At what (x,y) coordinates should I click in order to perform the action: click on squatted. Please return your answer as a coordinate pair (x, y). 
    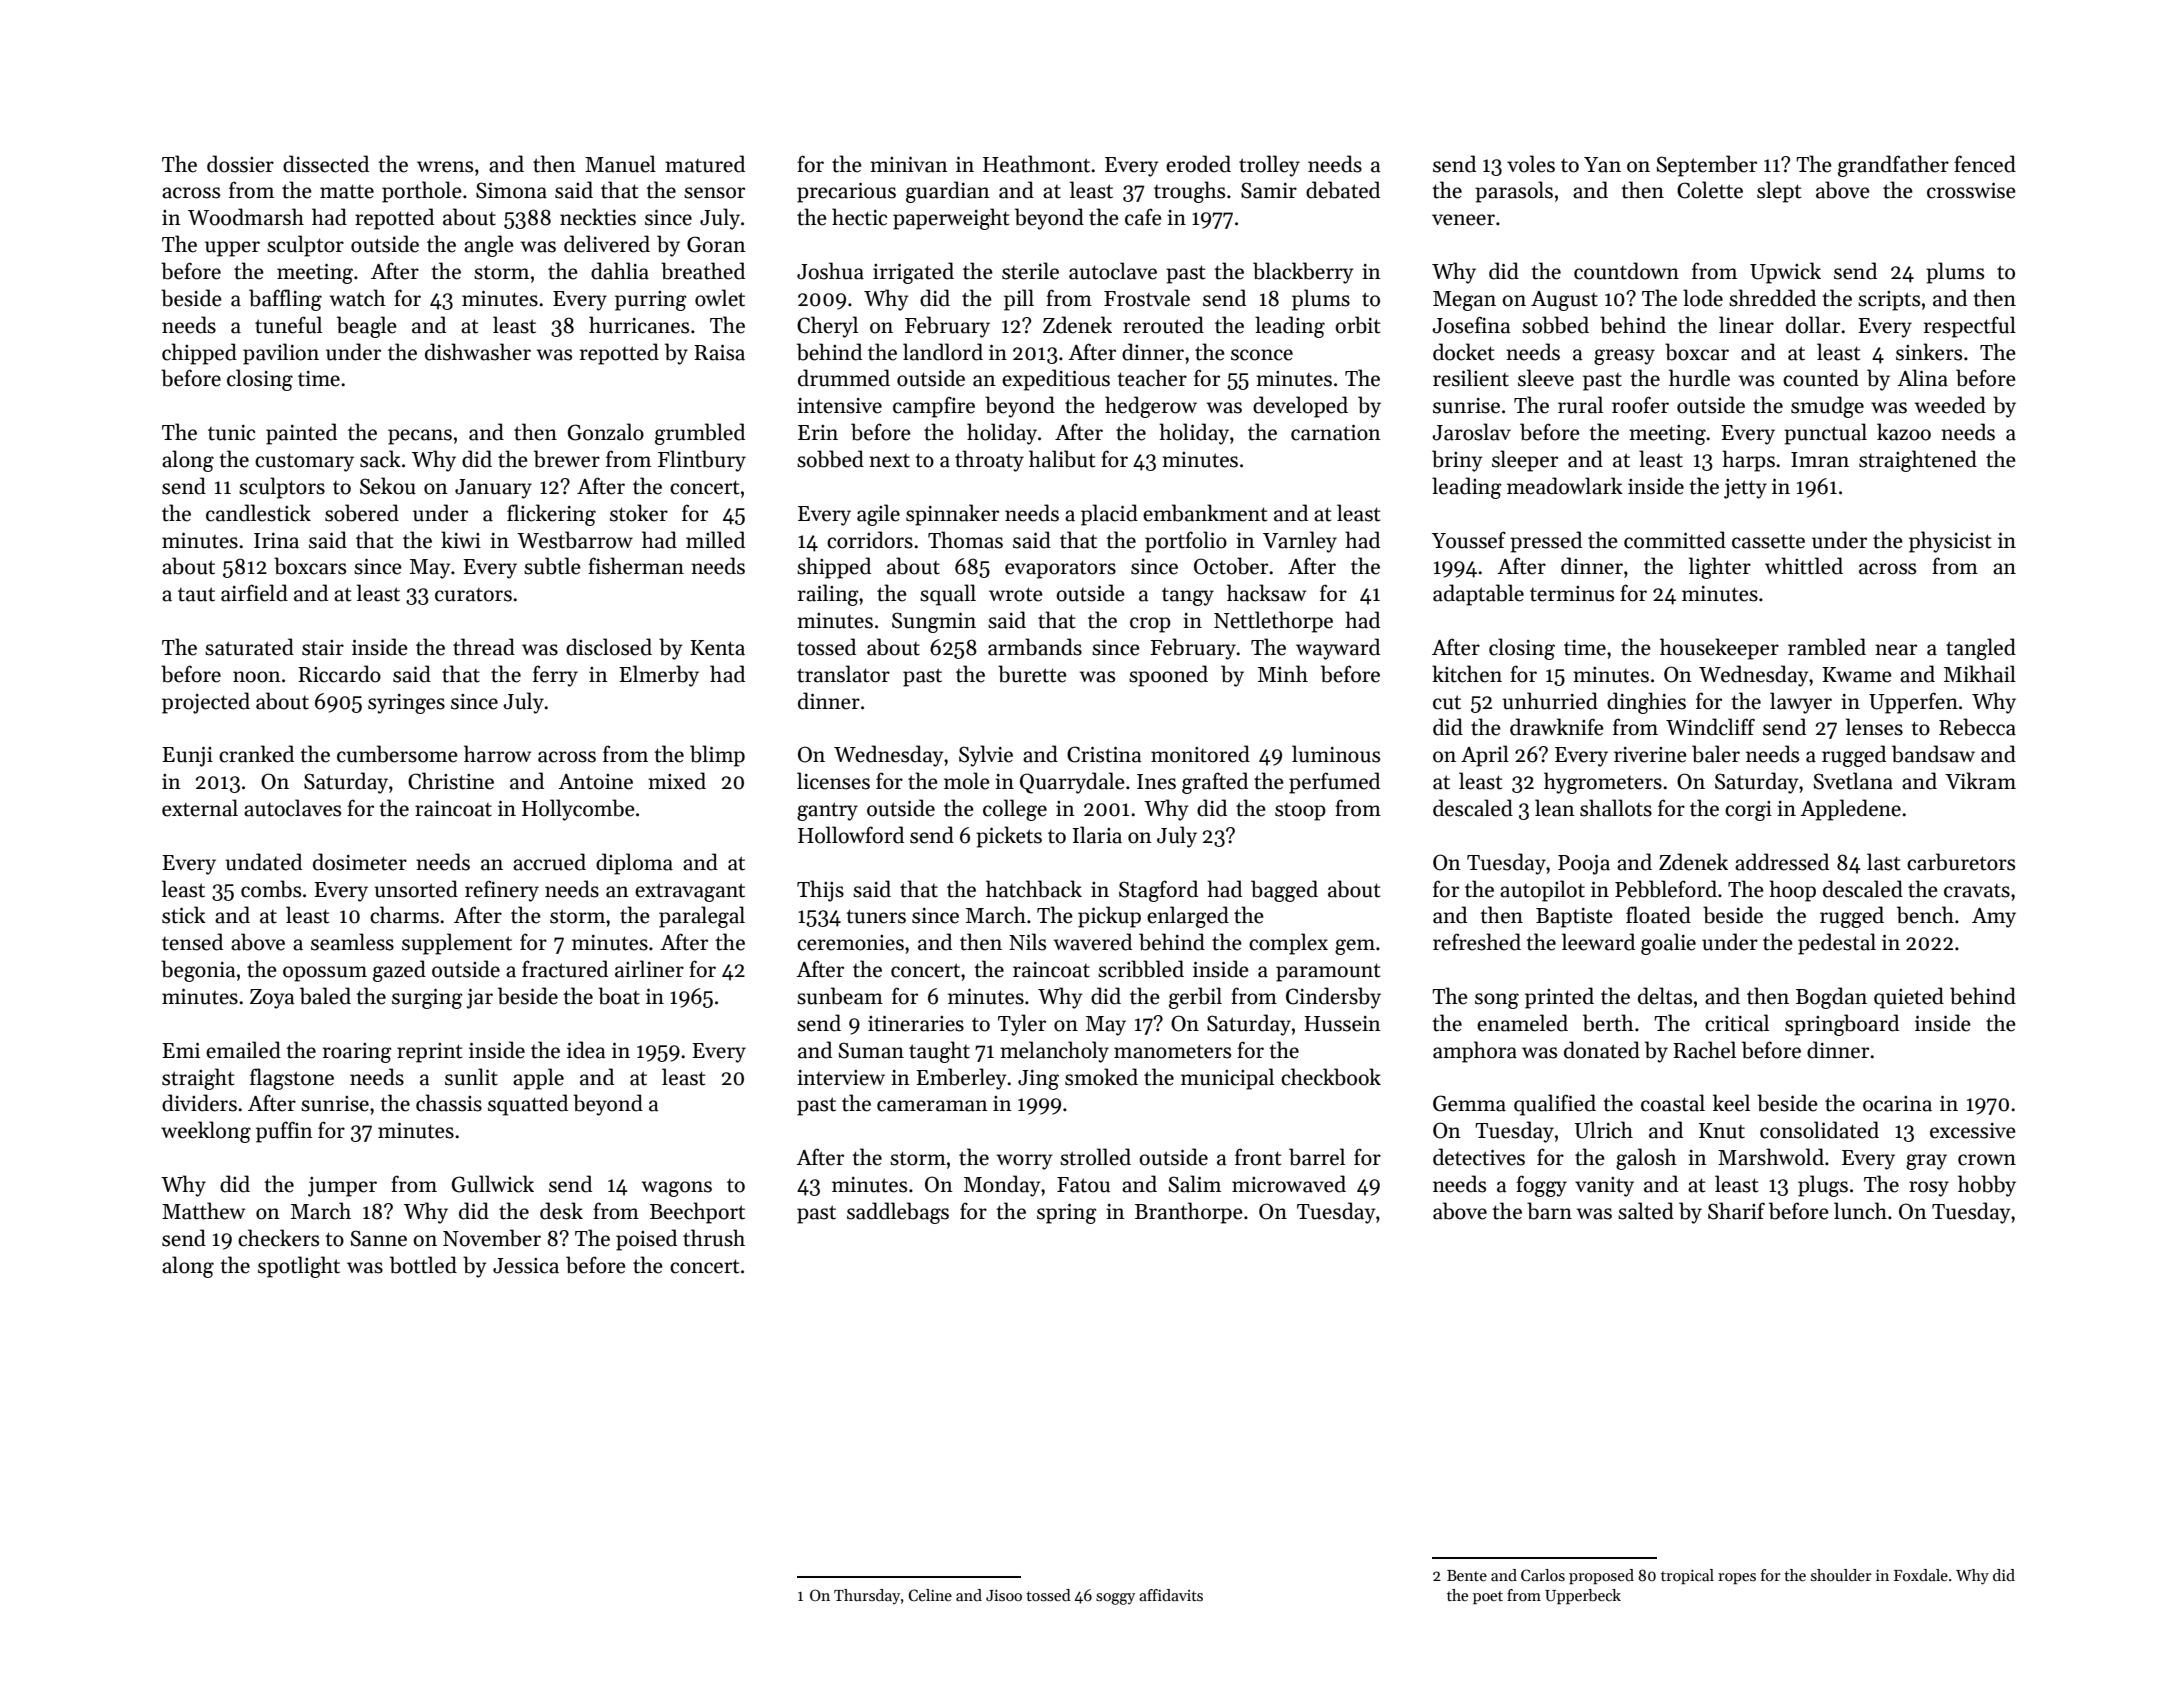
    Looking at the image, I should click on (528, 1105).
